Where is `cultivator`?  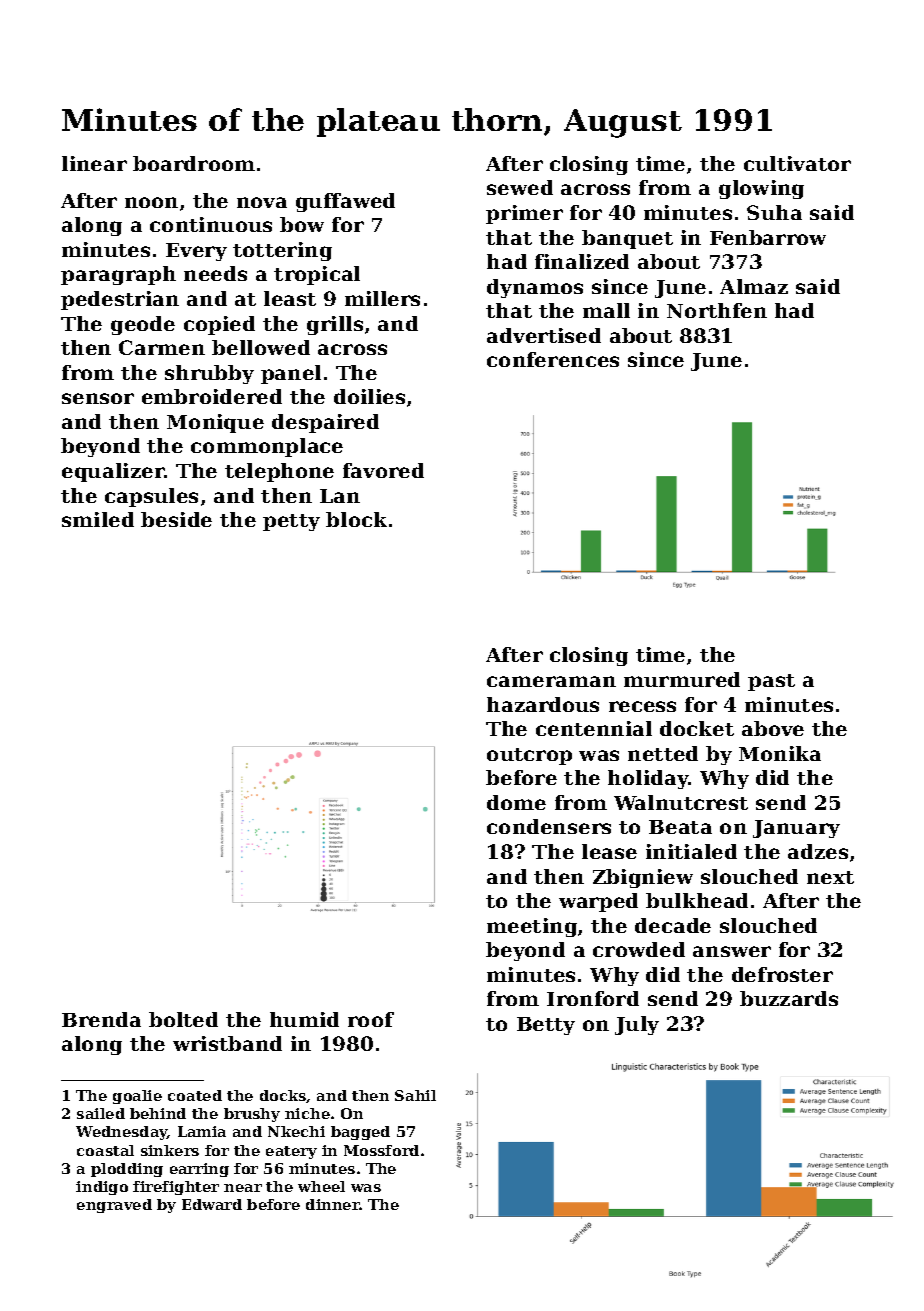 cultivator is located at coordinates (797, 163).
